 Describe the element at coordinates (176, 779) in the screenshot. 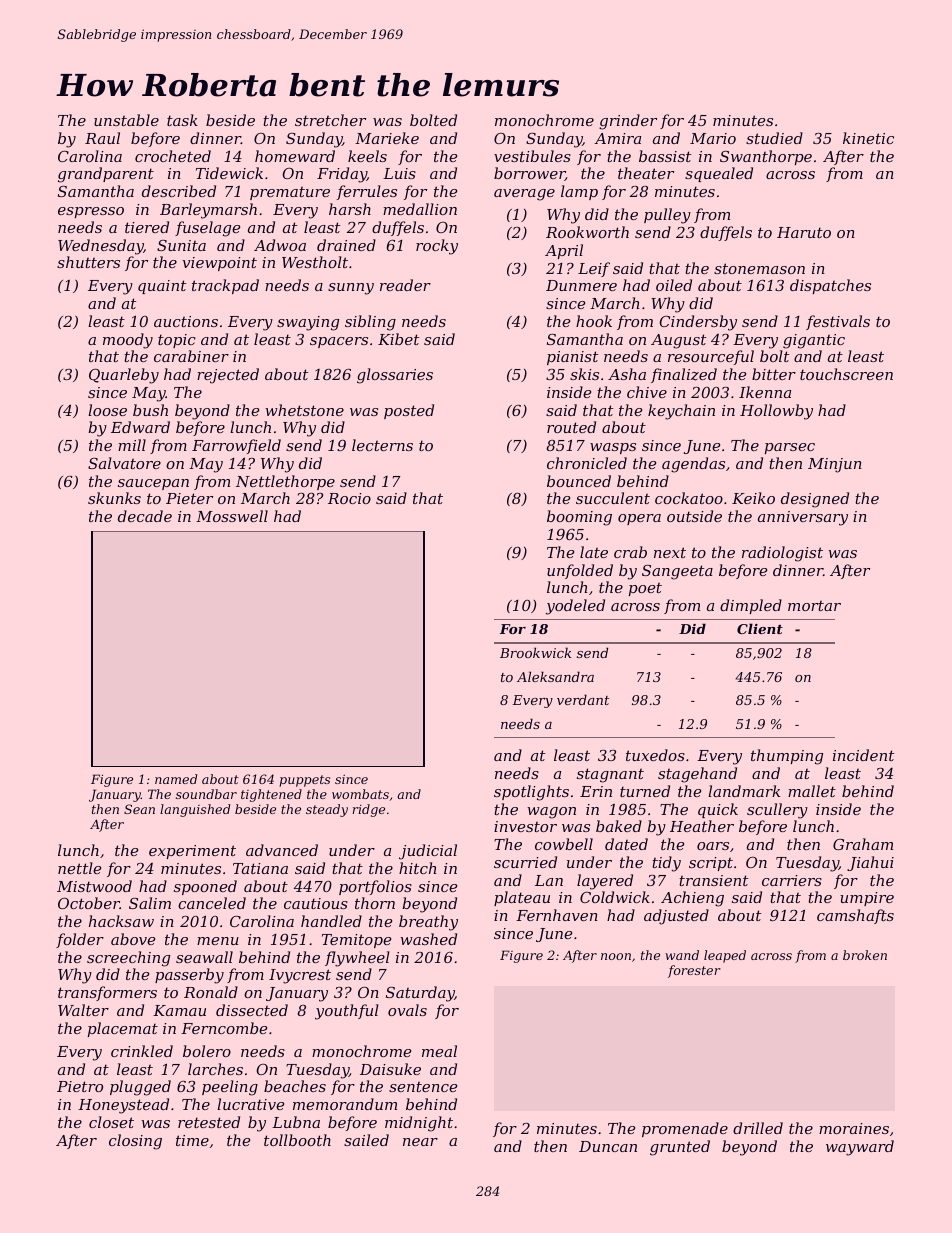

I see `named` at that location.
